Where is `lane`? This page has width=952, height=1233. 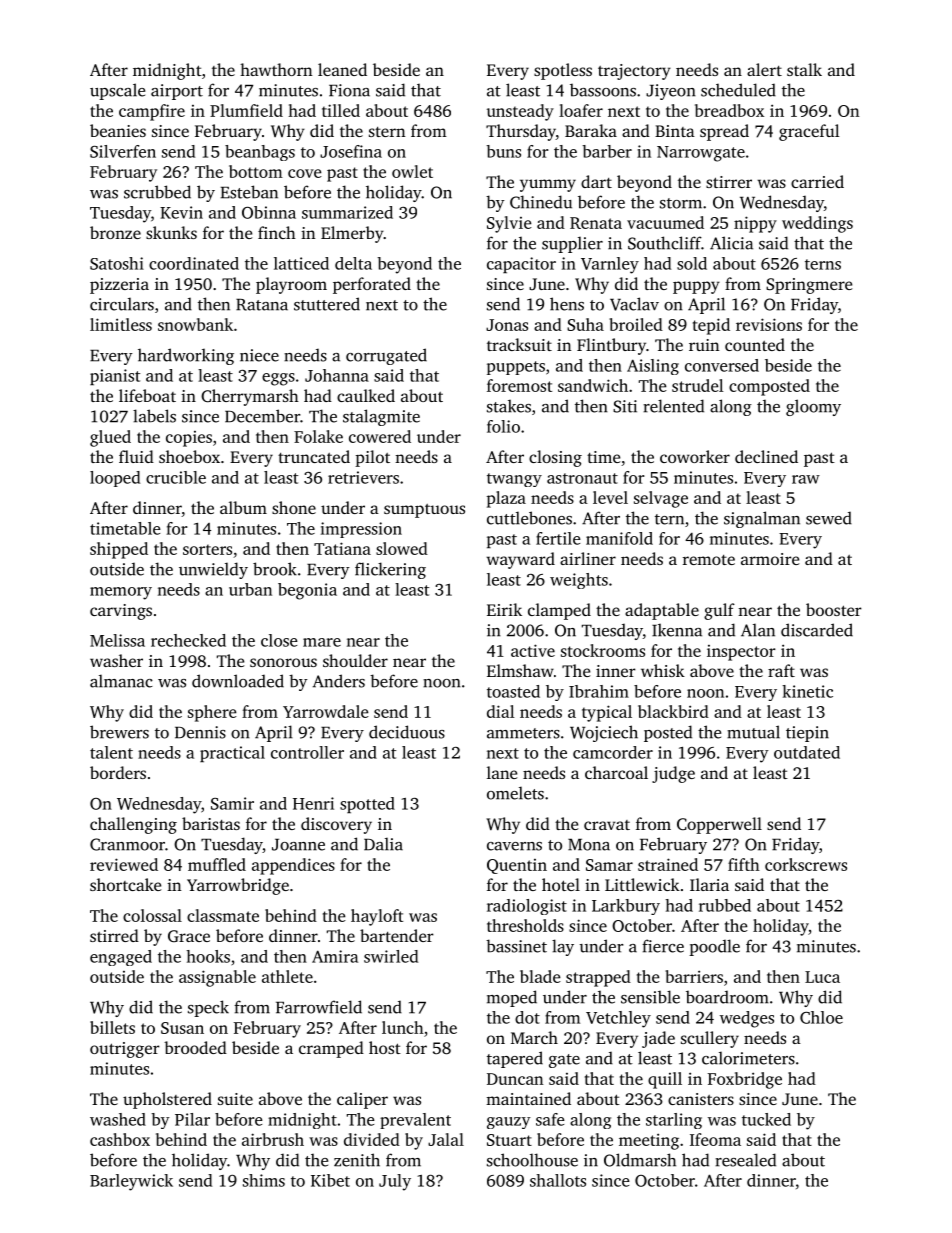 lane is located at coordinates (502, 772).
